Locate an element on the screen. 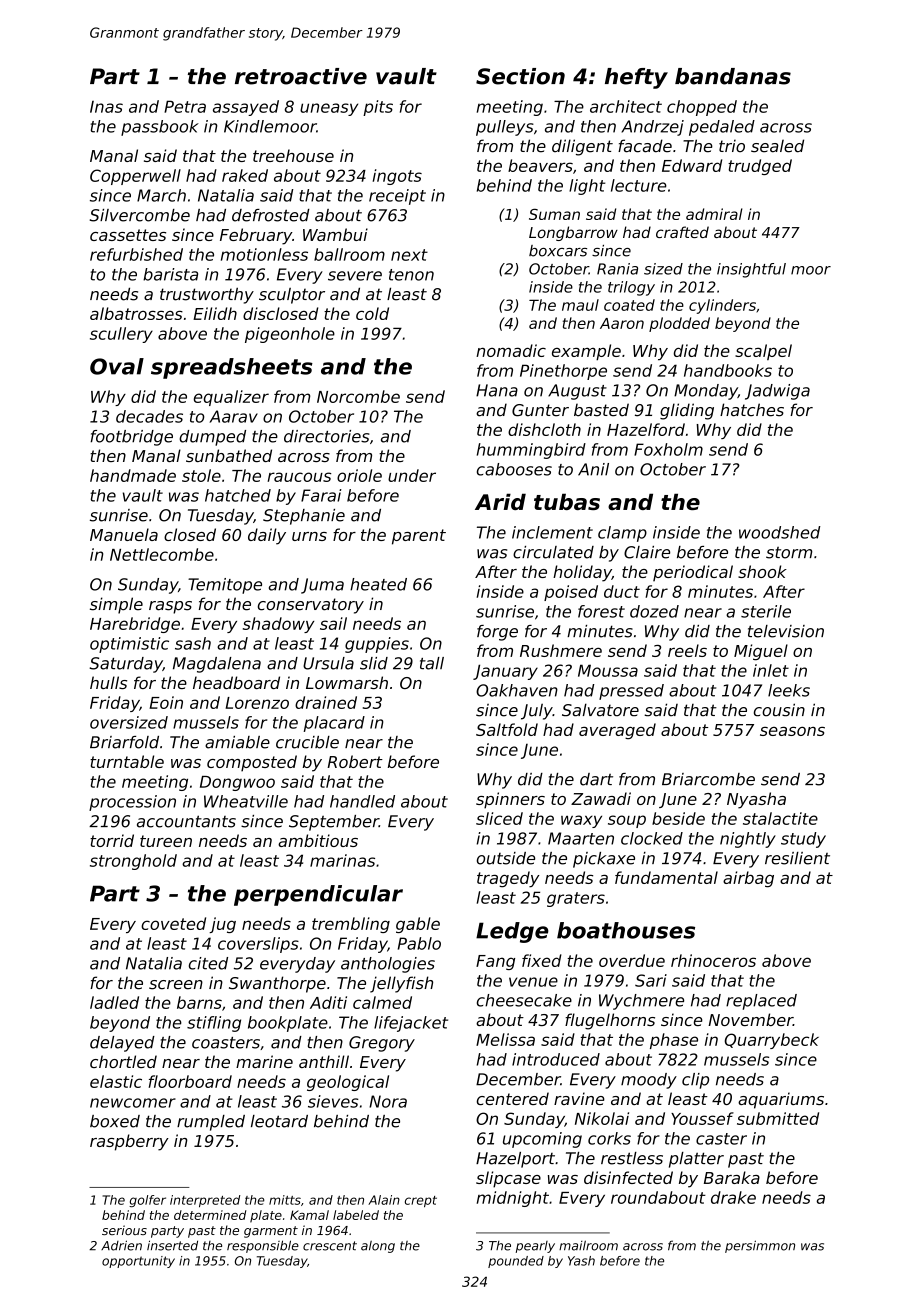 The width and height of the screenshot is (924, 1308). ingots is located at coordinates (397, 177).
